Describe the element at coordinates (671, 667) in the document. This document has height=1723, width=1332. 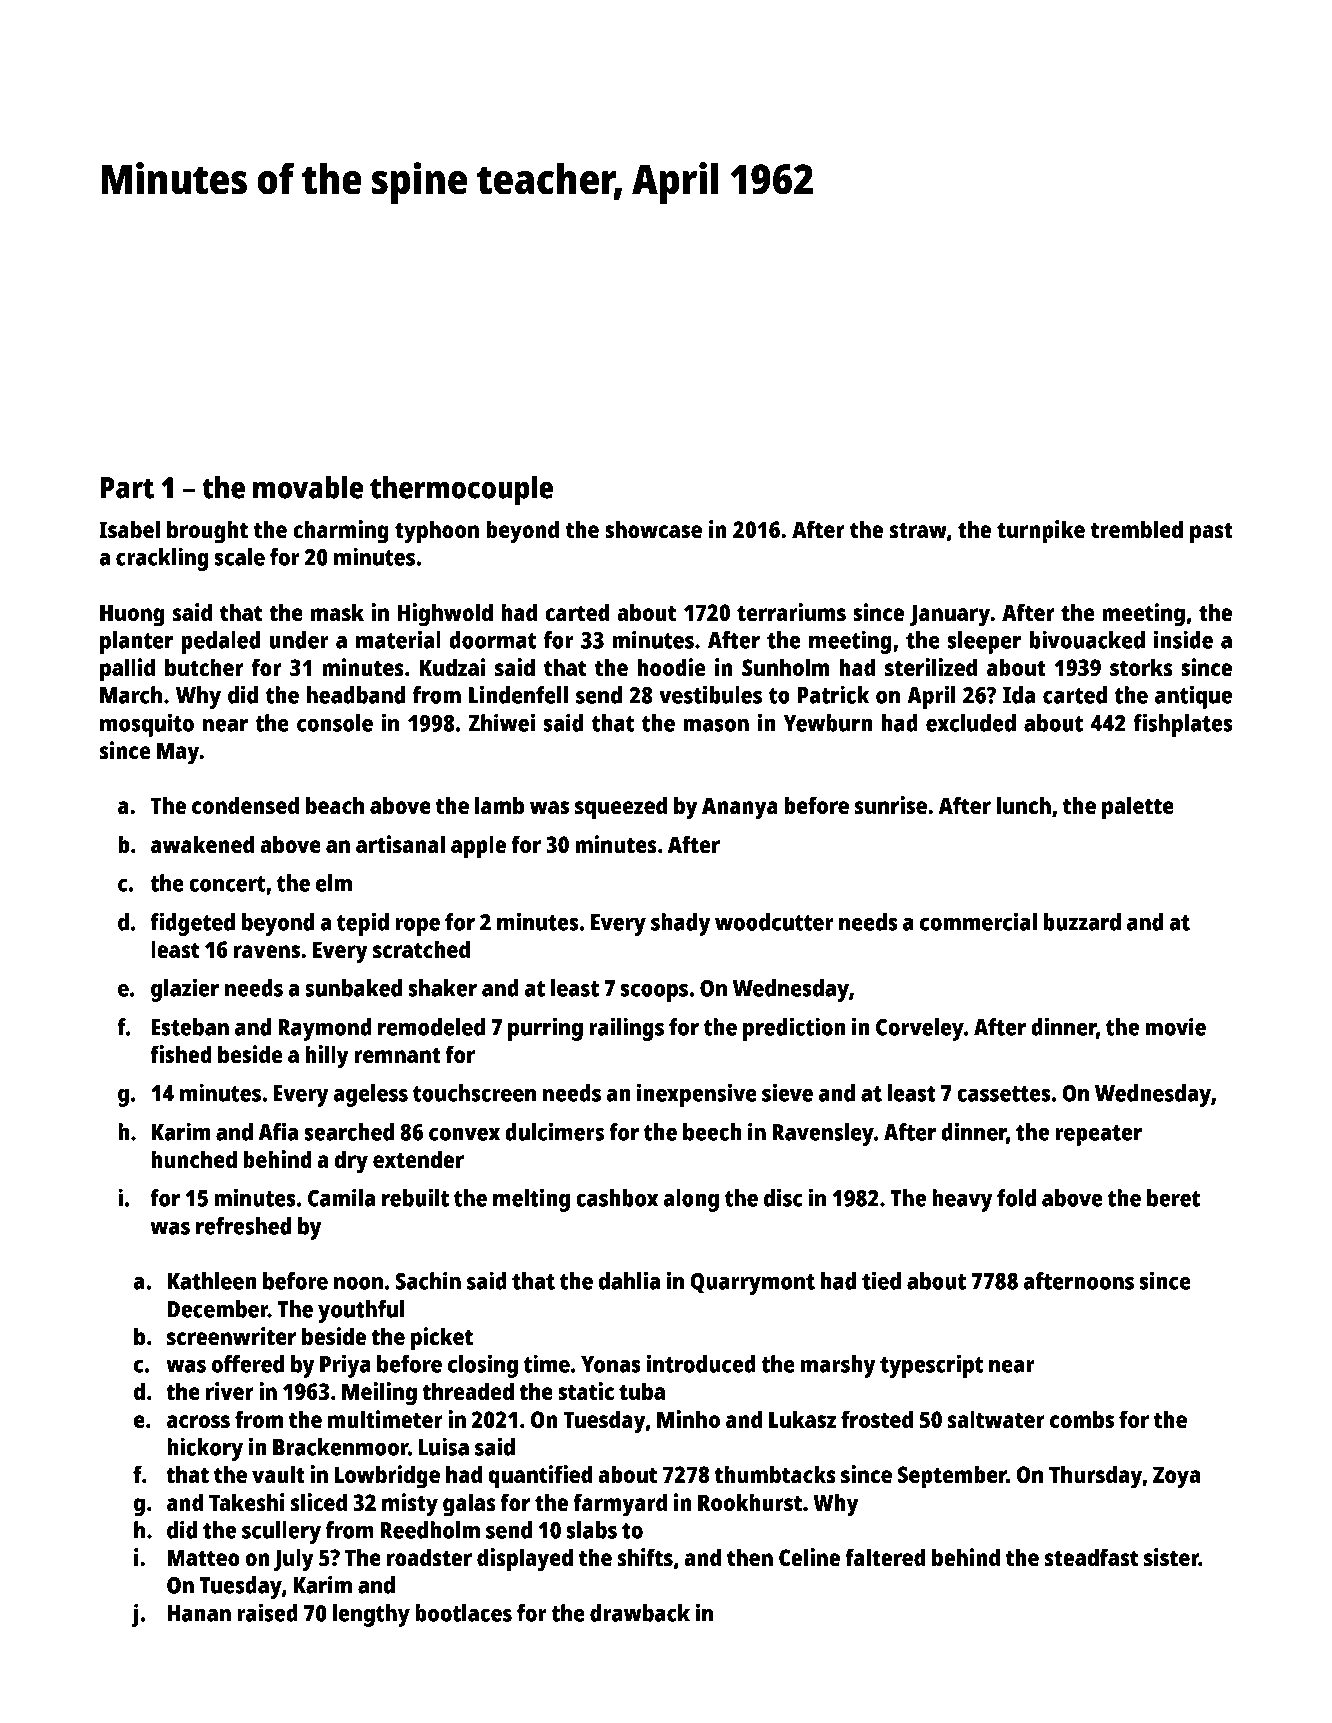
I see `hoodie` at that location.
